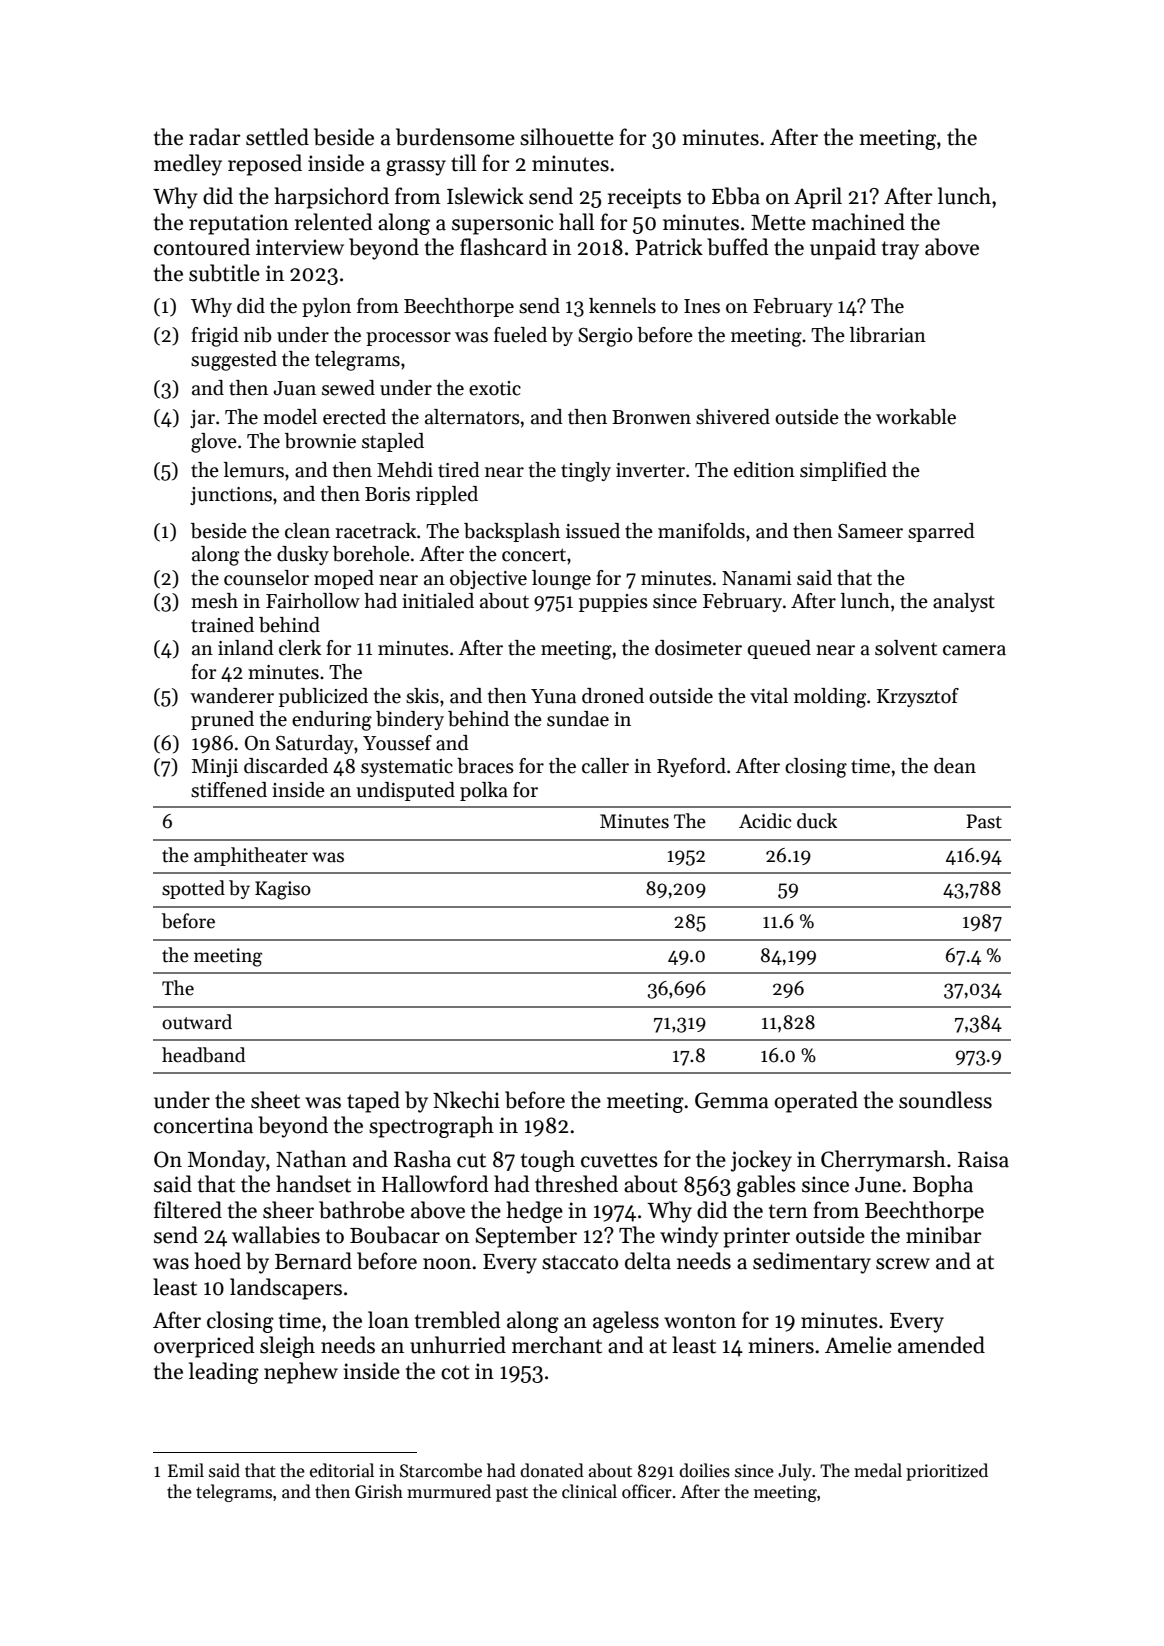  What do you see at coordinates (277, 137) in the document?
I see `settled` at bounding box center [277, 137].
